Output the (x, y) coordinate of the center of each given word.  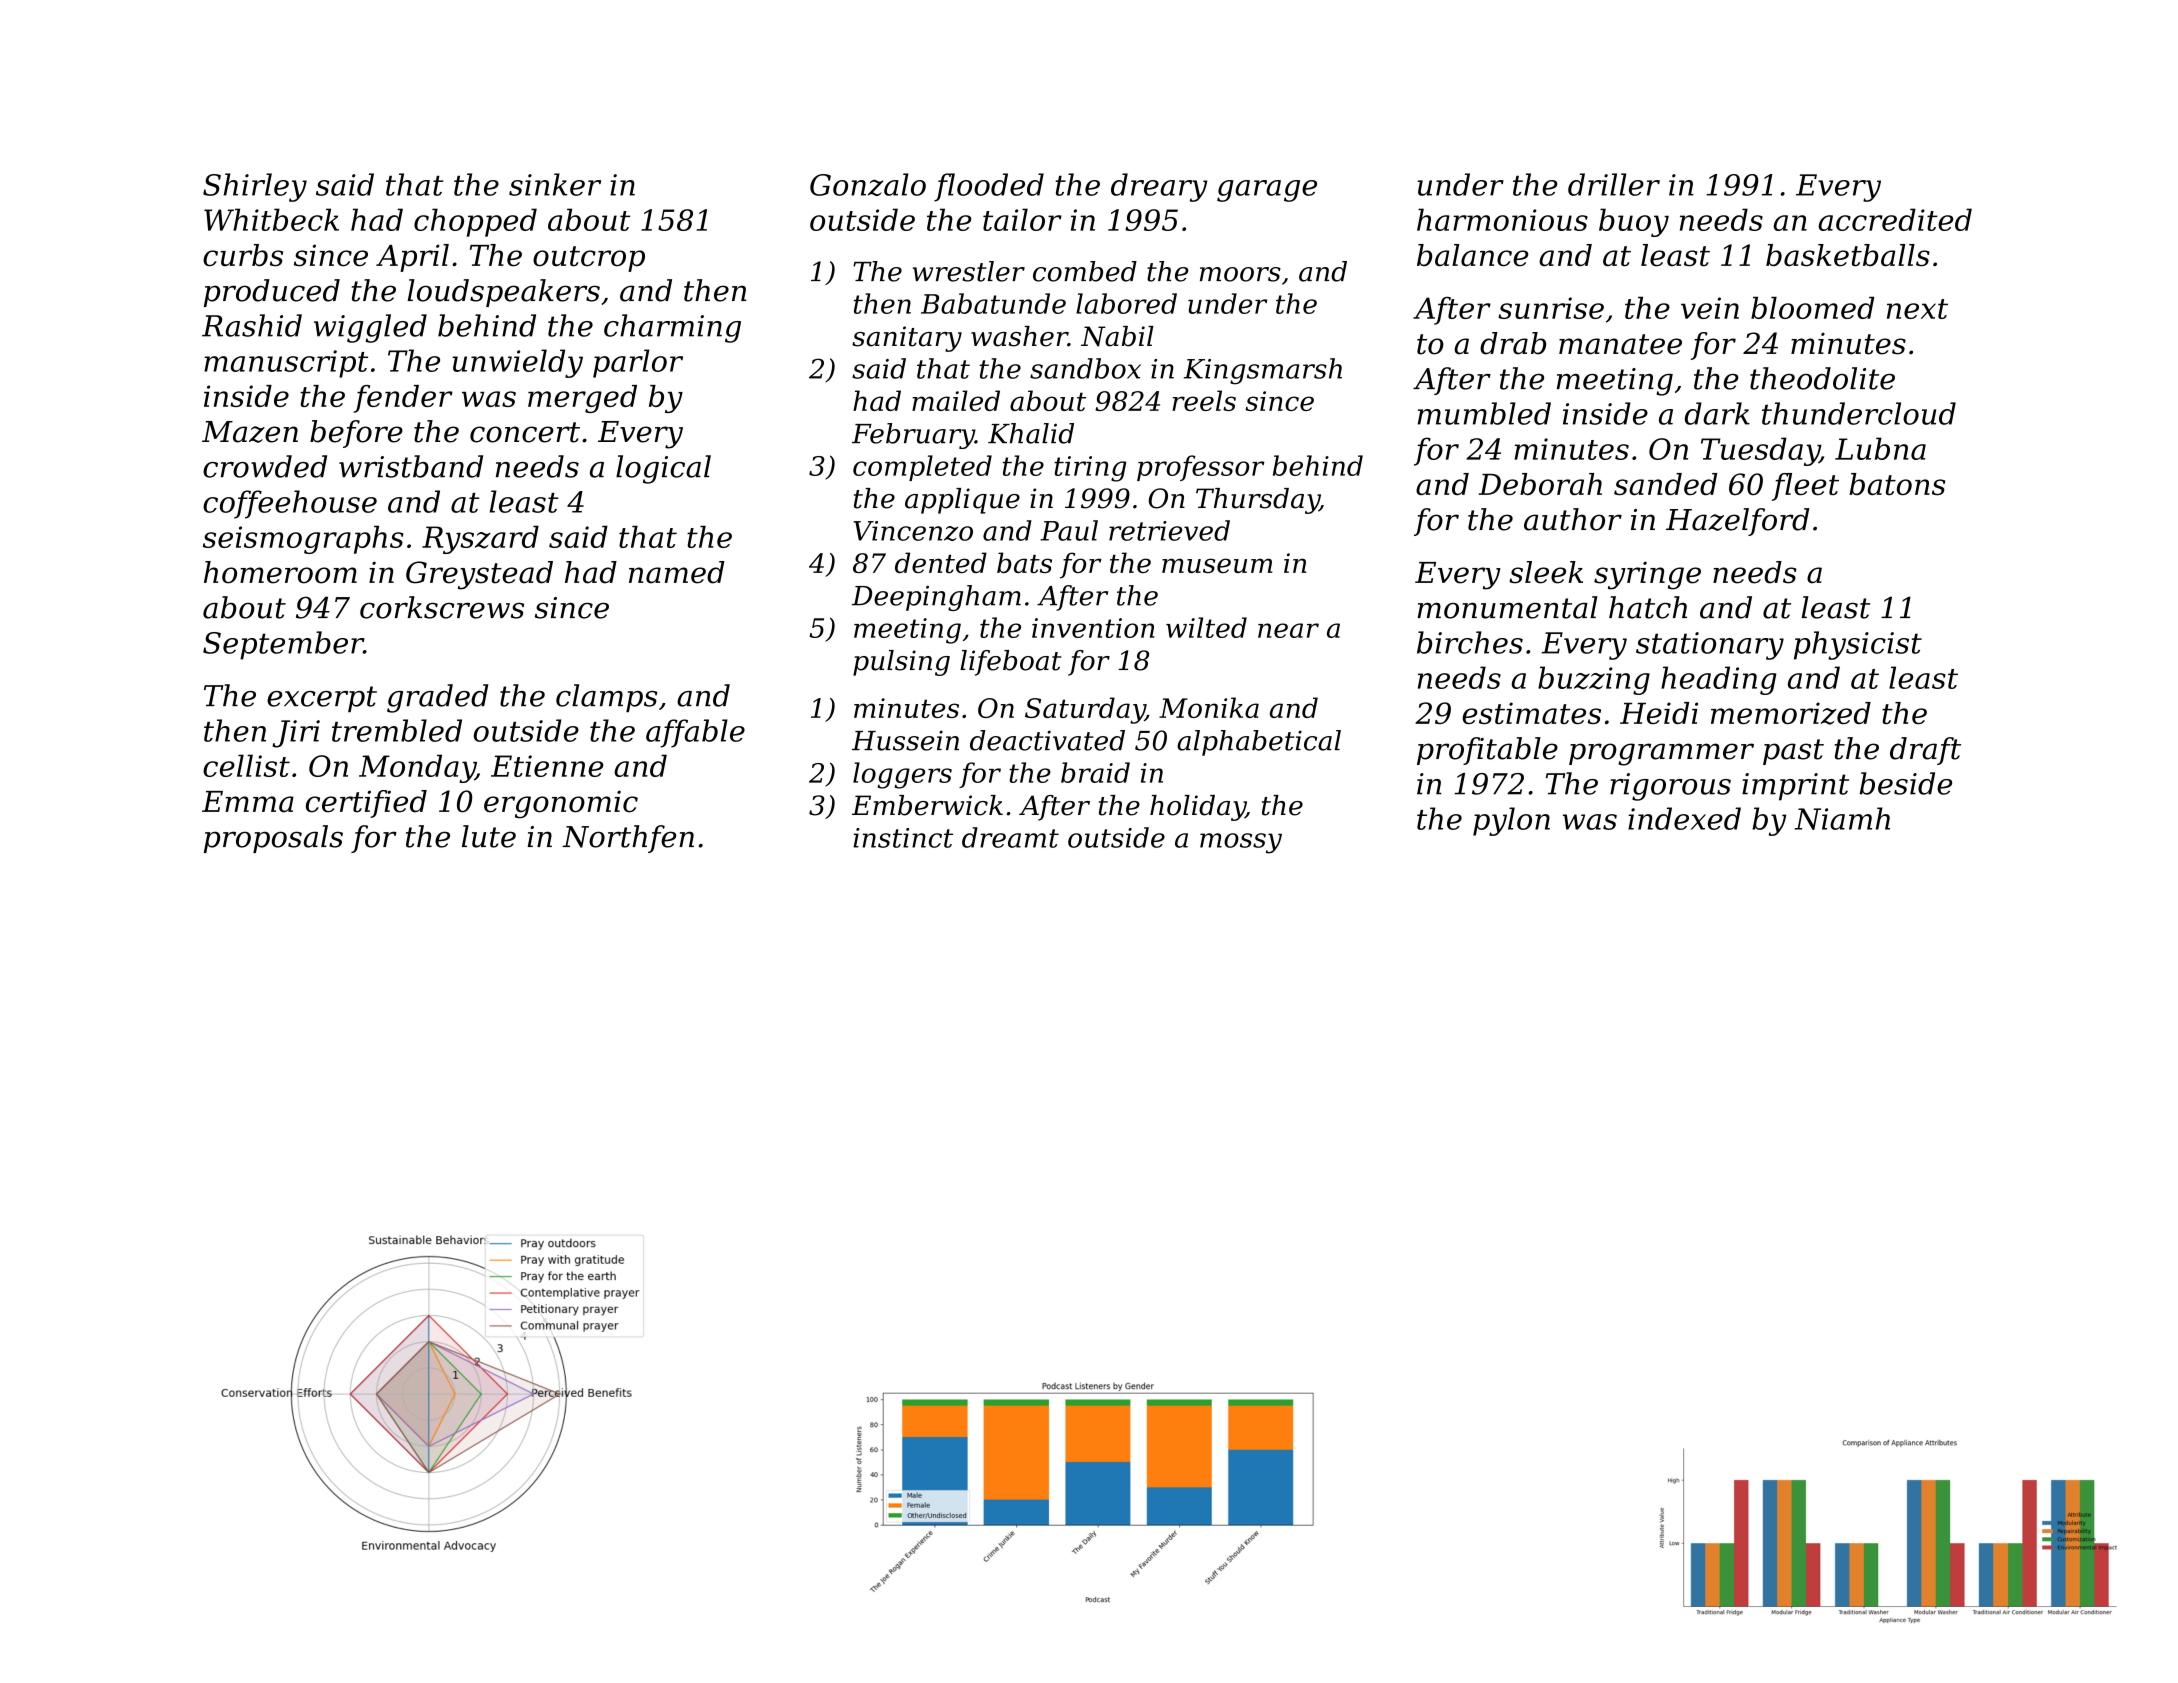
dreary (1159, 187)
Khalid (1031, 433)
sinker (555, 184)
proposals (273, 839)
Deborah (1540, 484)
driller (1614, 184)
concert (525, 432)
